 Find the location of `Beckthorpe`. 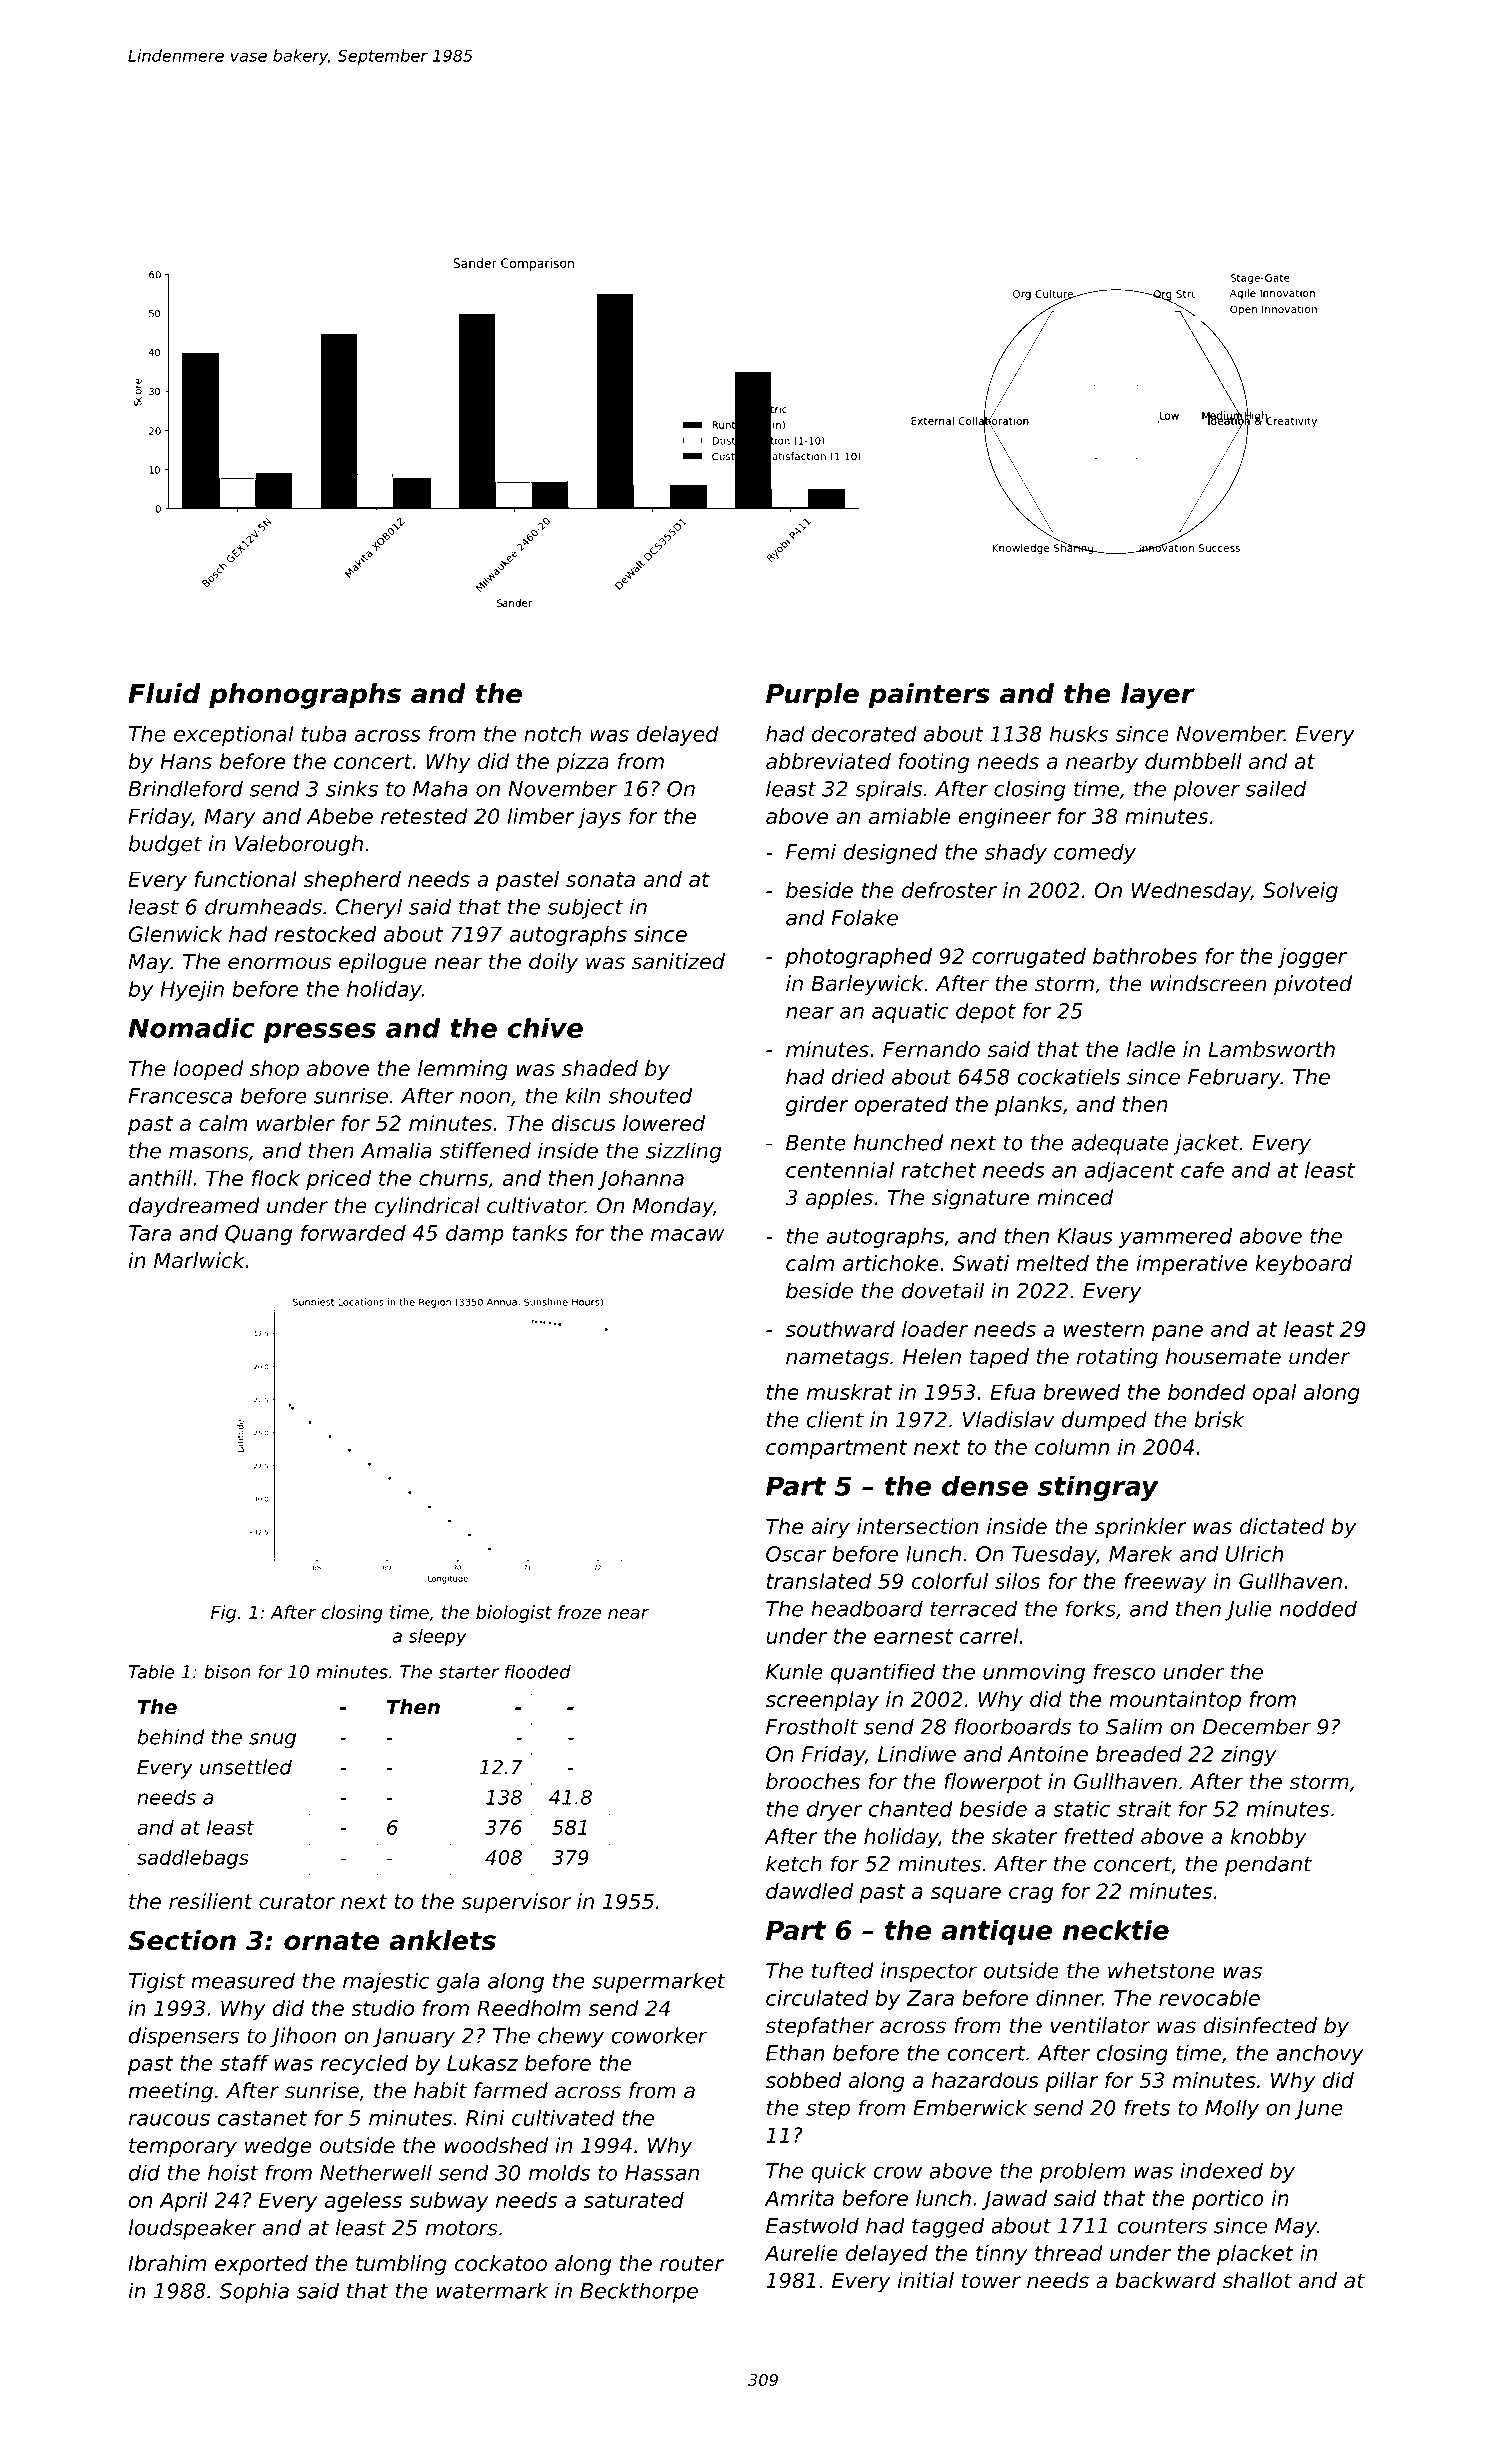

Beckthorpe is located at coordinates (639, 2292).
